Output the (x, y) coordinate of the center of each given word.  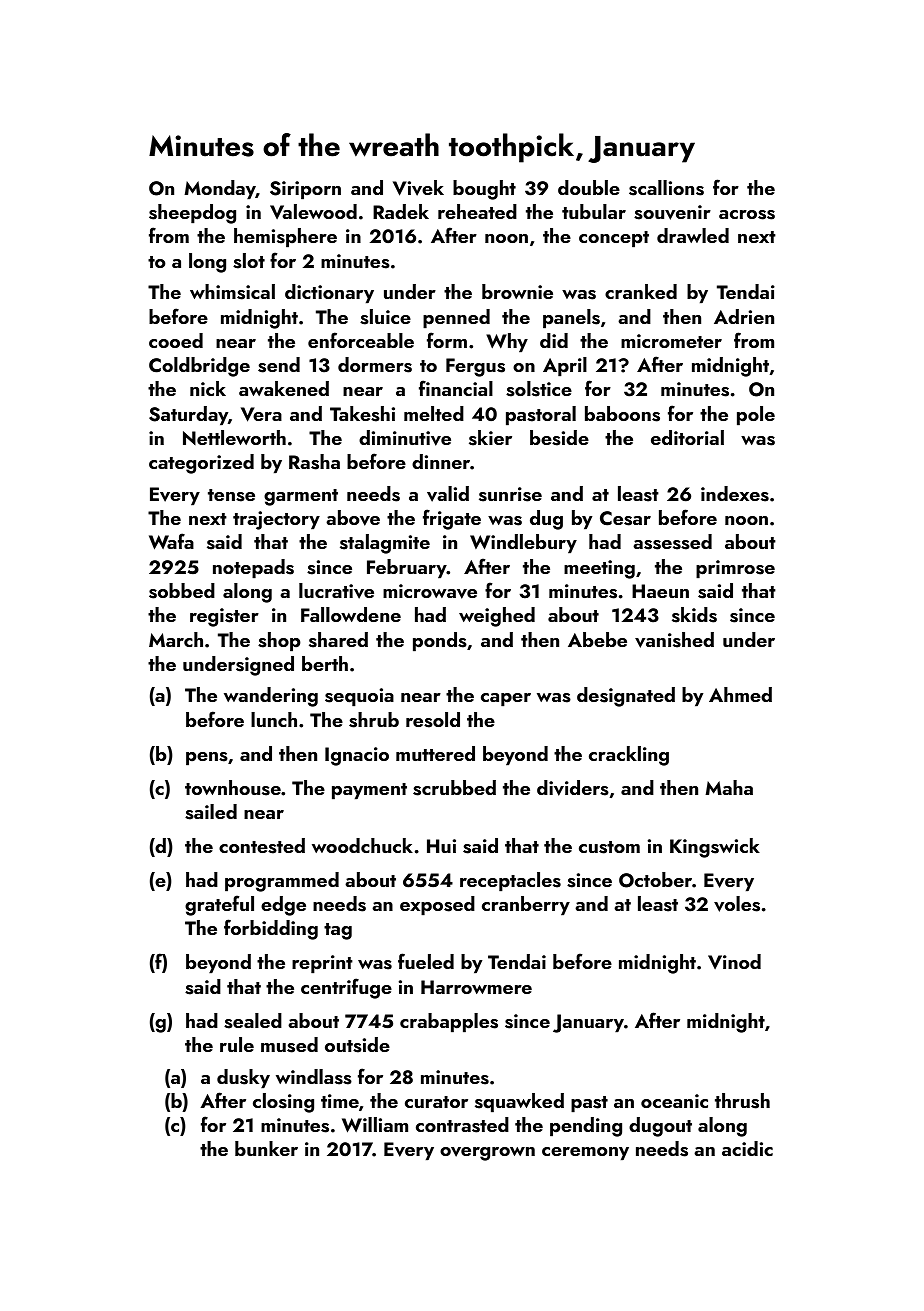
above (353, 518)
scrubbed (454, 788)
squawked (519, 1103)
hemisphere (285, 238)
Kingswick (715, 848)
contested (262, 846)
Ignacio (357, 756)
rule (237, 1044)
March (176, 639)
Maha (729, 787)
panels (571, 319)
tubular (594, 211)
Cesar (625, 518)
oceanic (674, 1101)
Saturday (188, 416)
